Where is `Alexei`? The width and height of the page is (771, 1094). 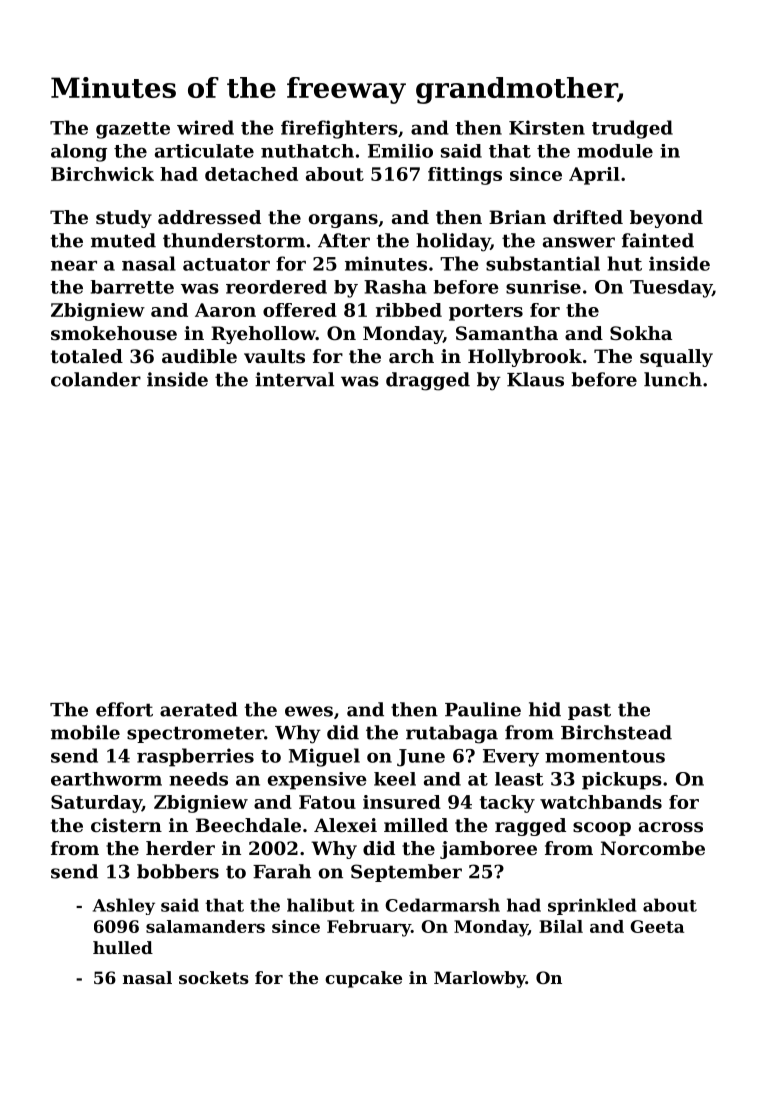 Alexei is located at coordinates (345, 825).
